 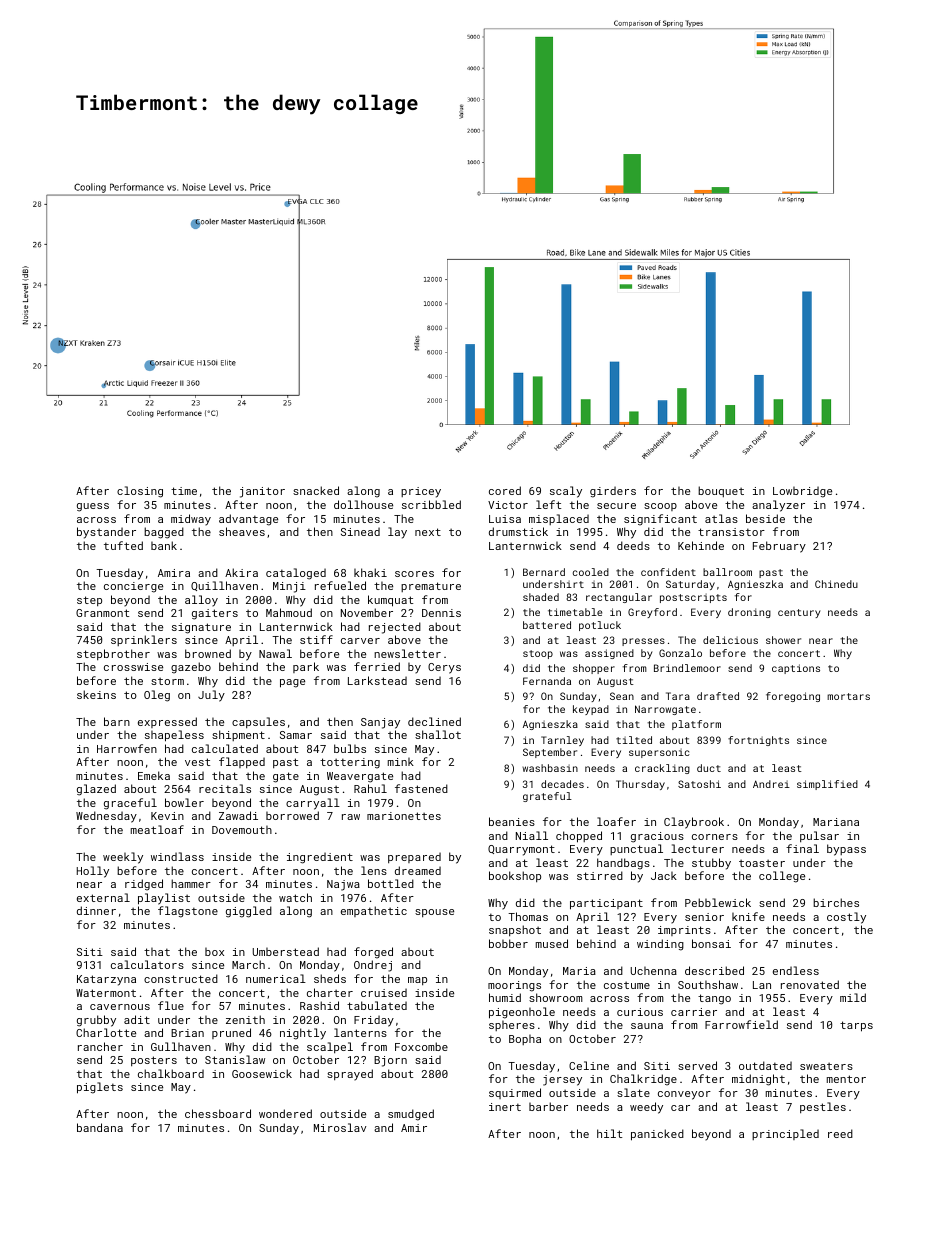 I want to click on zenith, so click(x=245, y=1019).
